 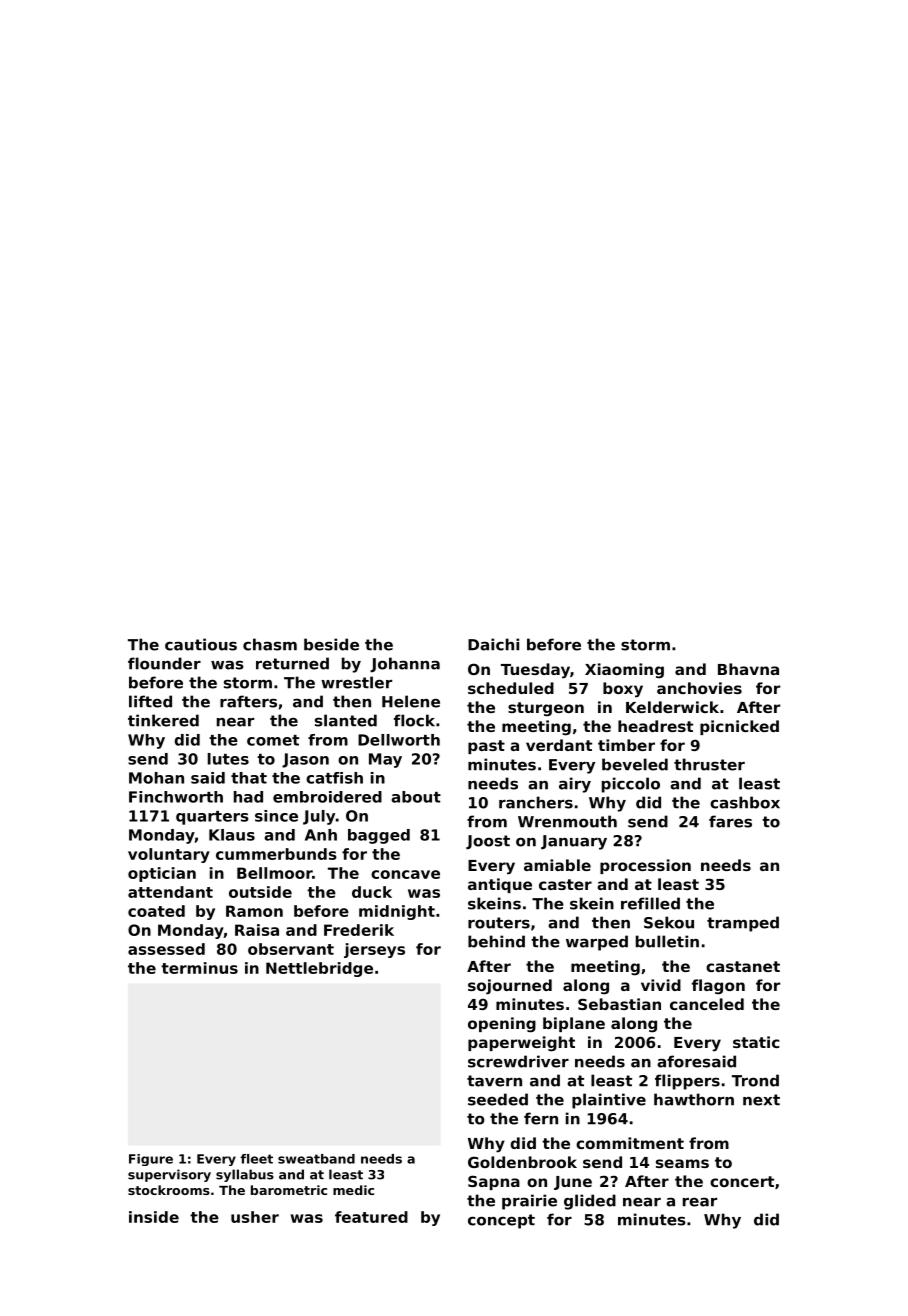 I want to click on stockrooms, so click(x=169, y=1190).
